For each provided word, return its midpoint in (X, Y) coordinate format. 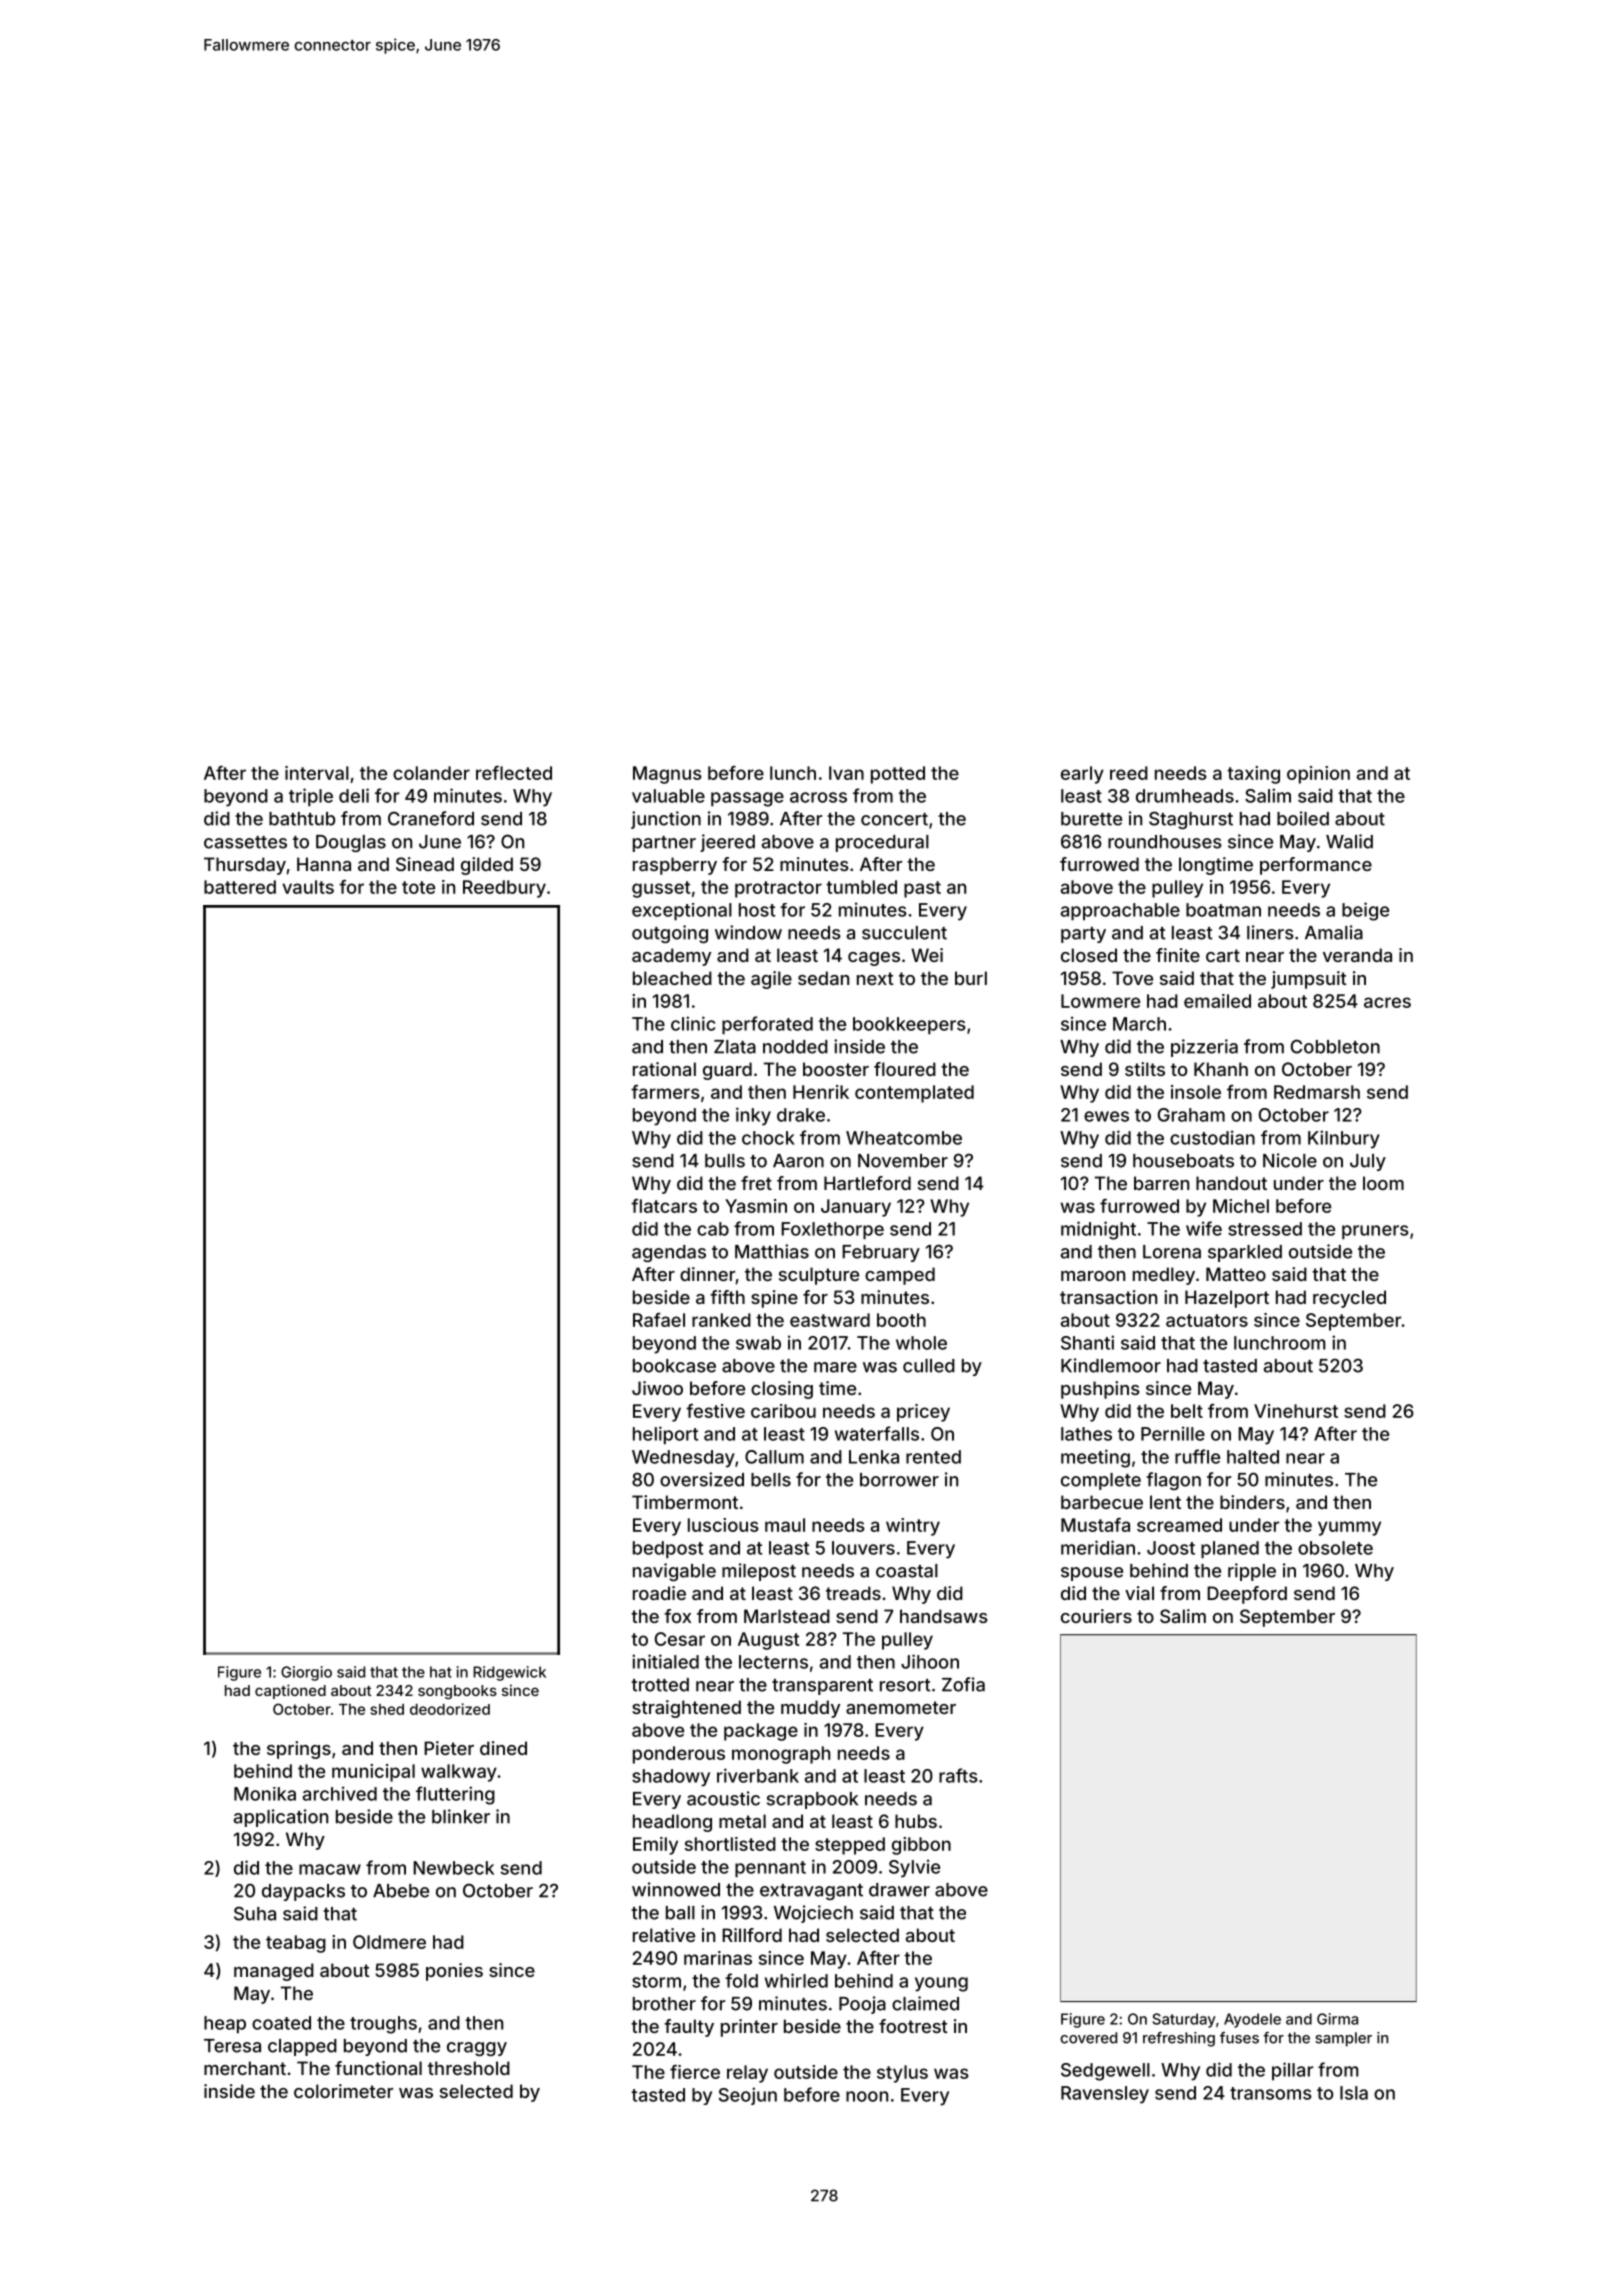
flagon (1173, 1481)
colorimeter (343, 2091)
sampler (1343, 2039)
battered (240, 887)
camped (900, 1276)
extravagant (811, 1892)
